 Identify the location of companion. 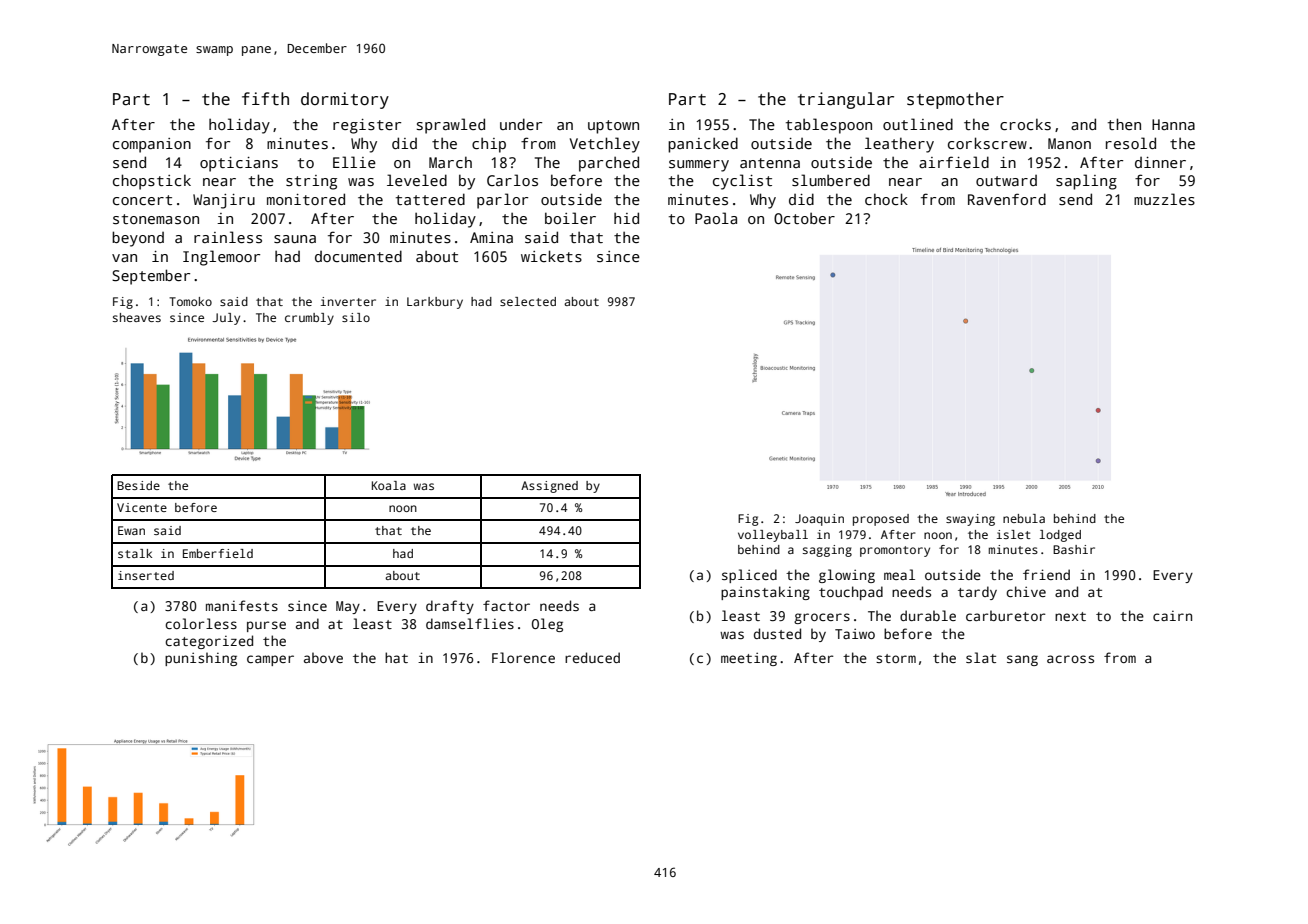
(152, 145).
